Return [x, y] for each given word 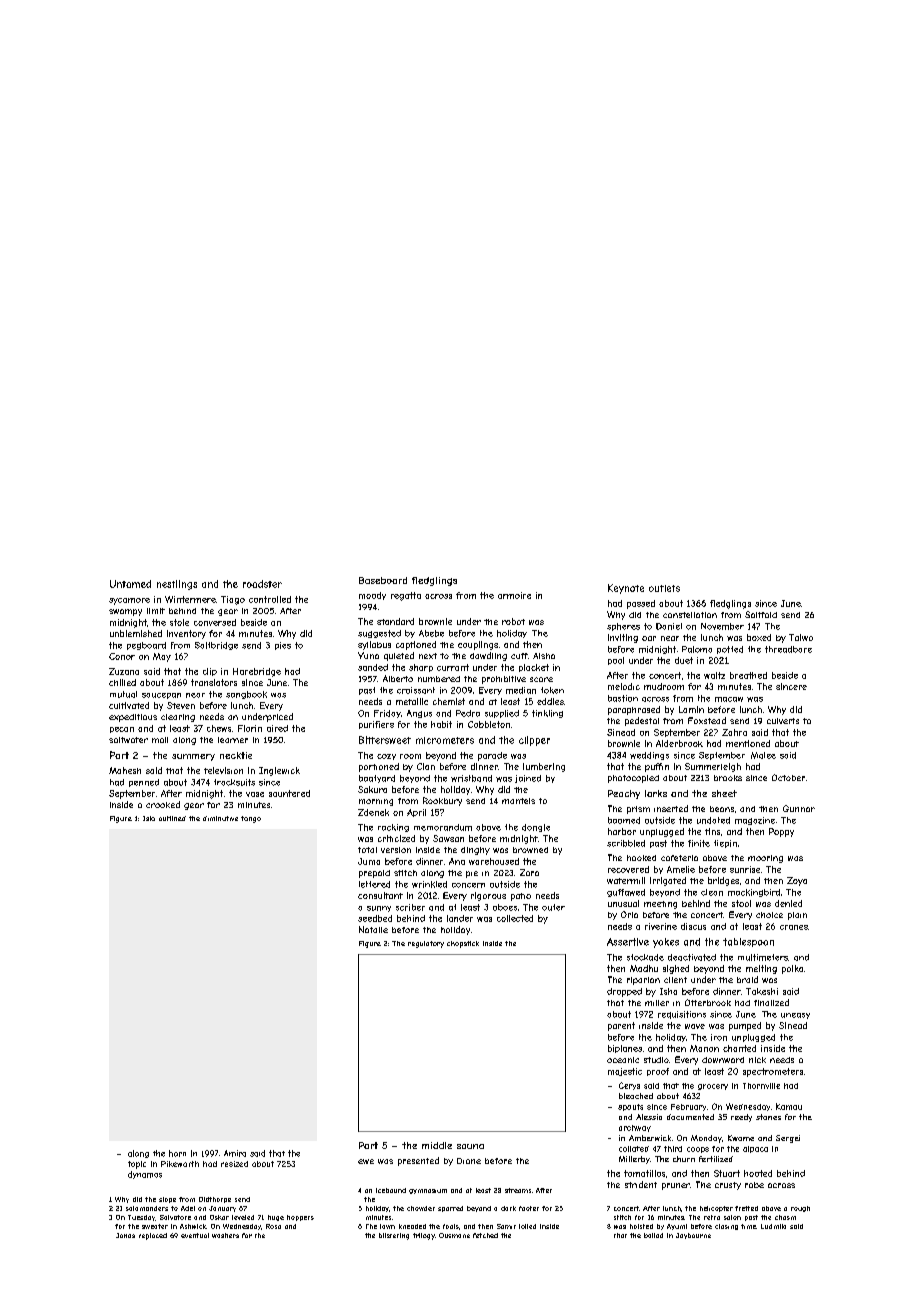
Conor [122, 656]
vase [255, 794]
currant [453, 667]
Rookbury [442, 801]
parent [621, 1026]
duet [684, 660]
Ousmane [454, 1235]
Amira [235, 1153]
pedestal [642, 721]
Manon [704, 1048]
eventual [195, 1235]
